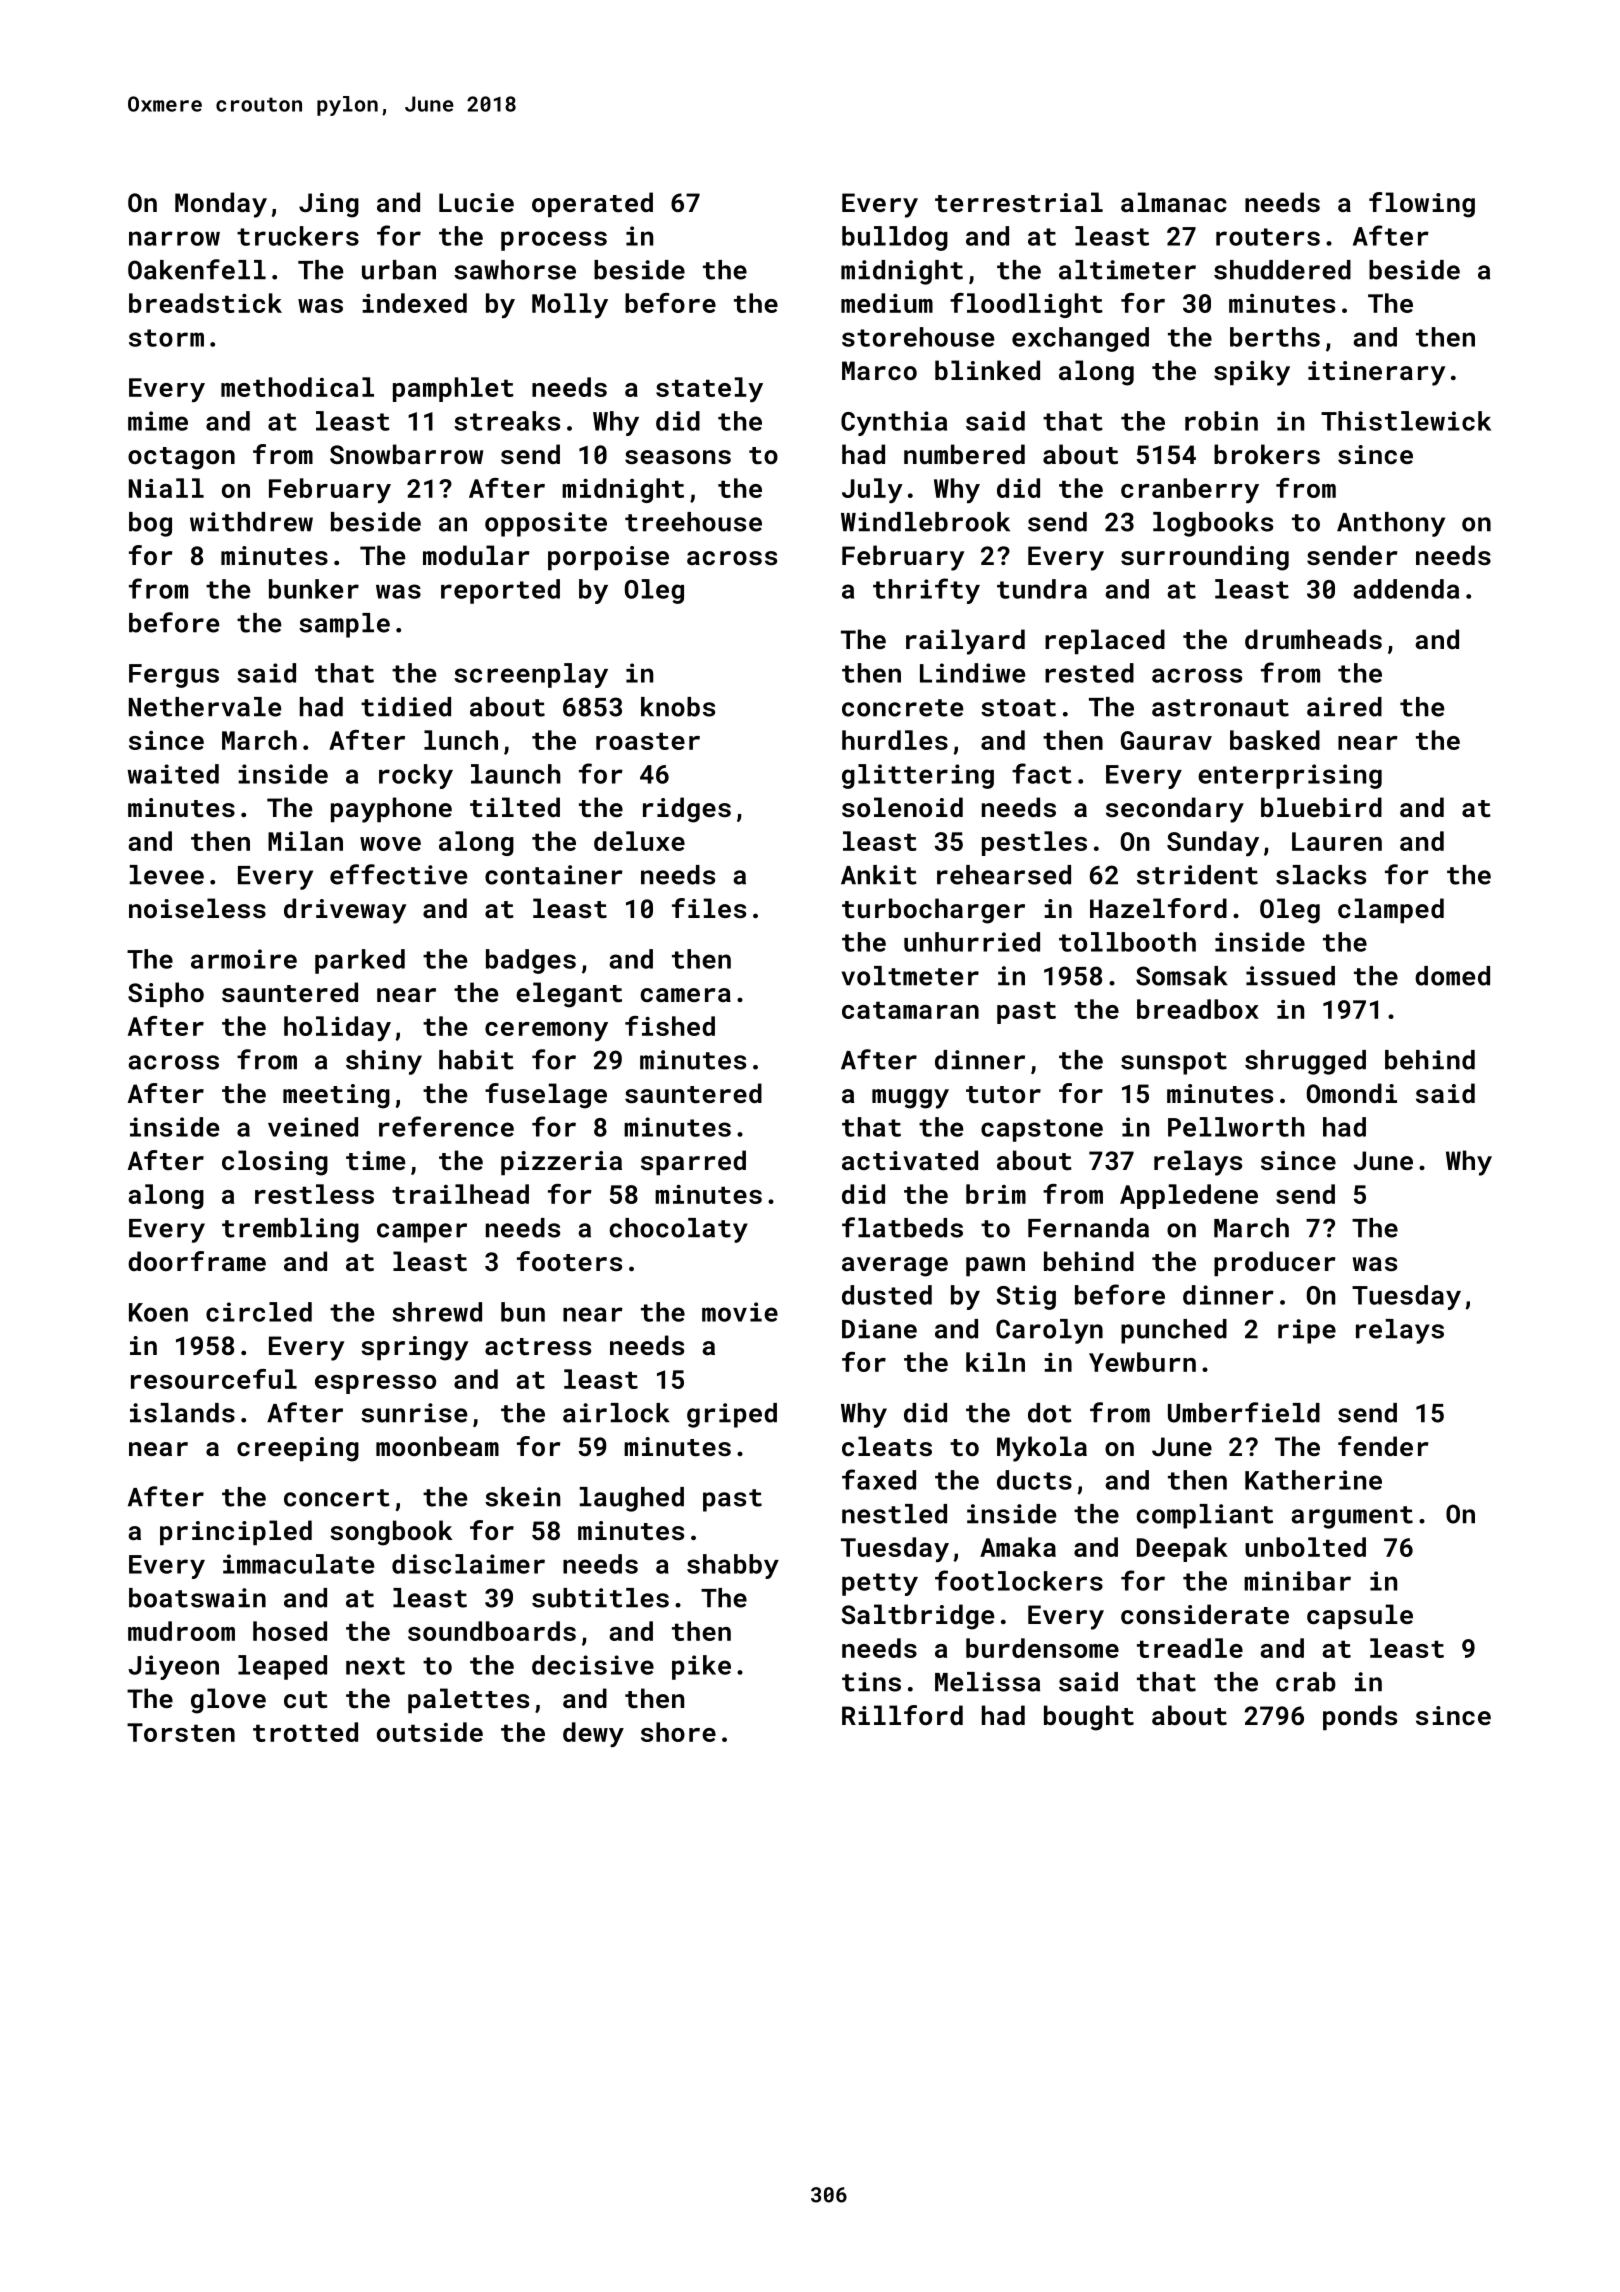 This screenshot has height=2292, width=1620. I want to click on blinked, so click(987, 370).
